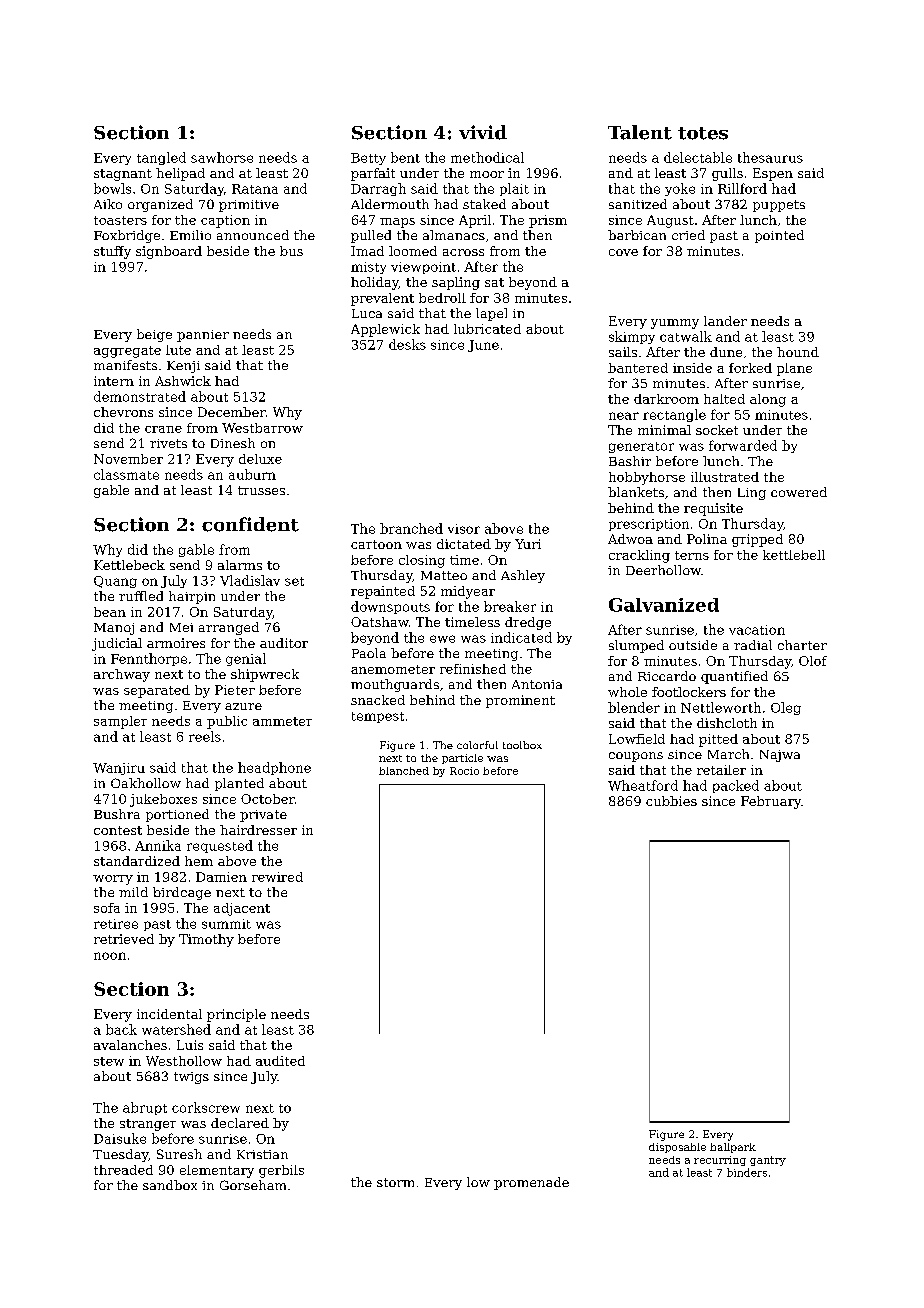 This document has width=924, height=1308. What do you see at coordinates (124, 939) in the document?
I see `retrieved` at bounding box center [124, 939].
